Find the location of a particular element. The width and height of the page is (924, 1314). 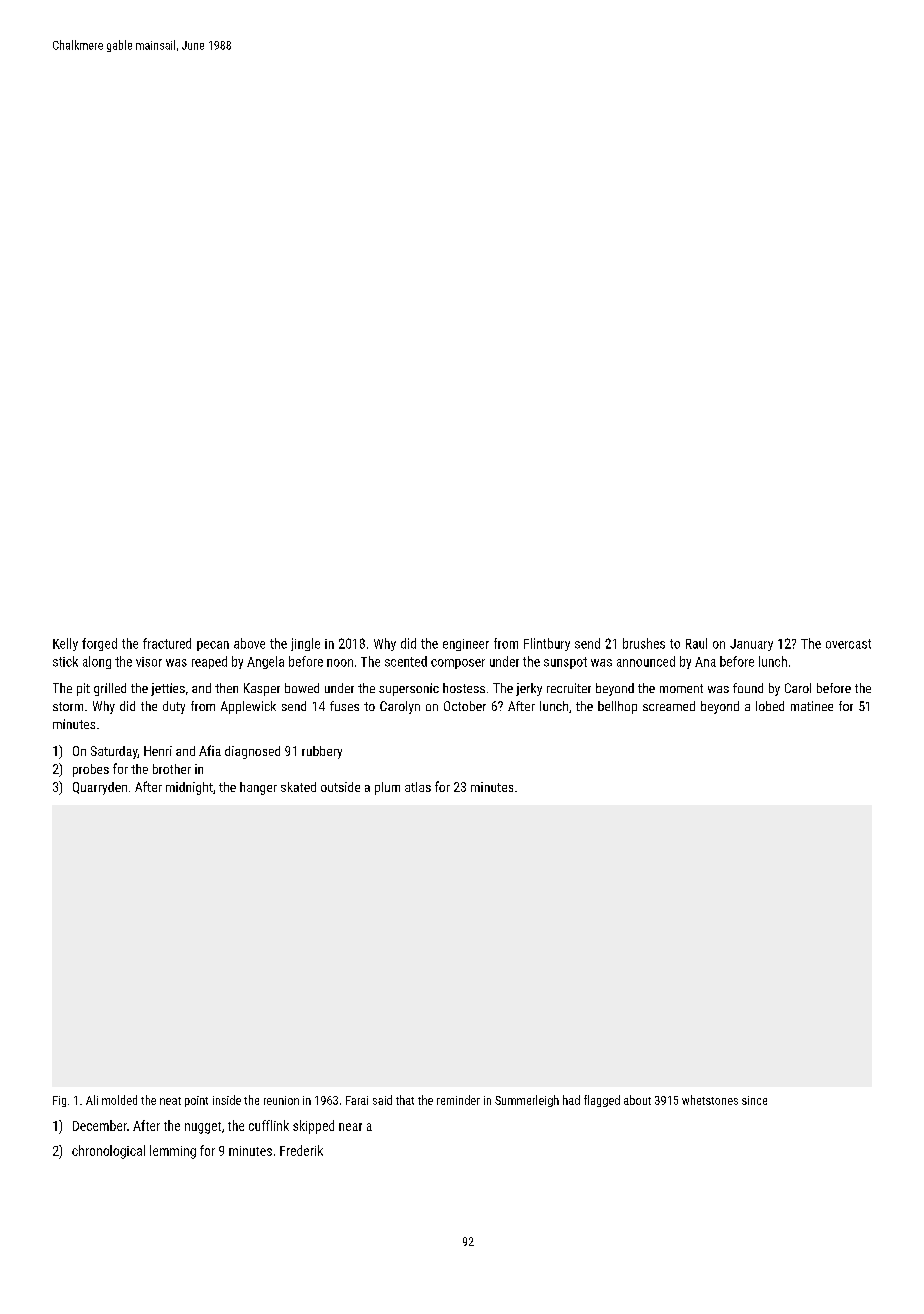

rubbery is located at coordinates (322, 752).
